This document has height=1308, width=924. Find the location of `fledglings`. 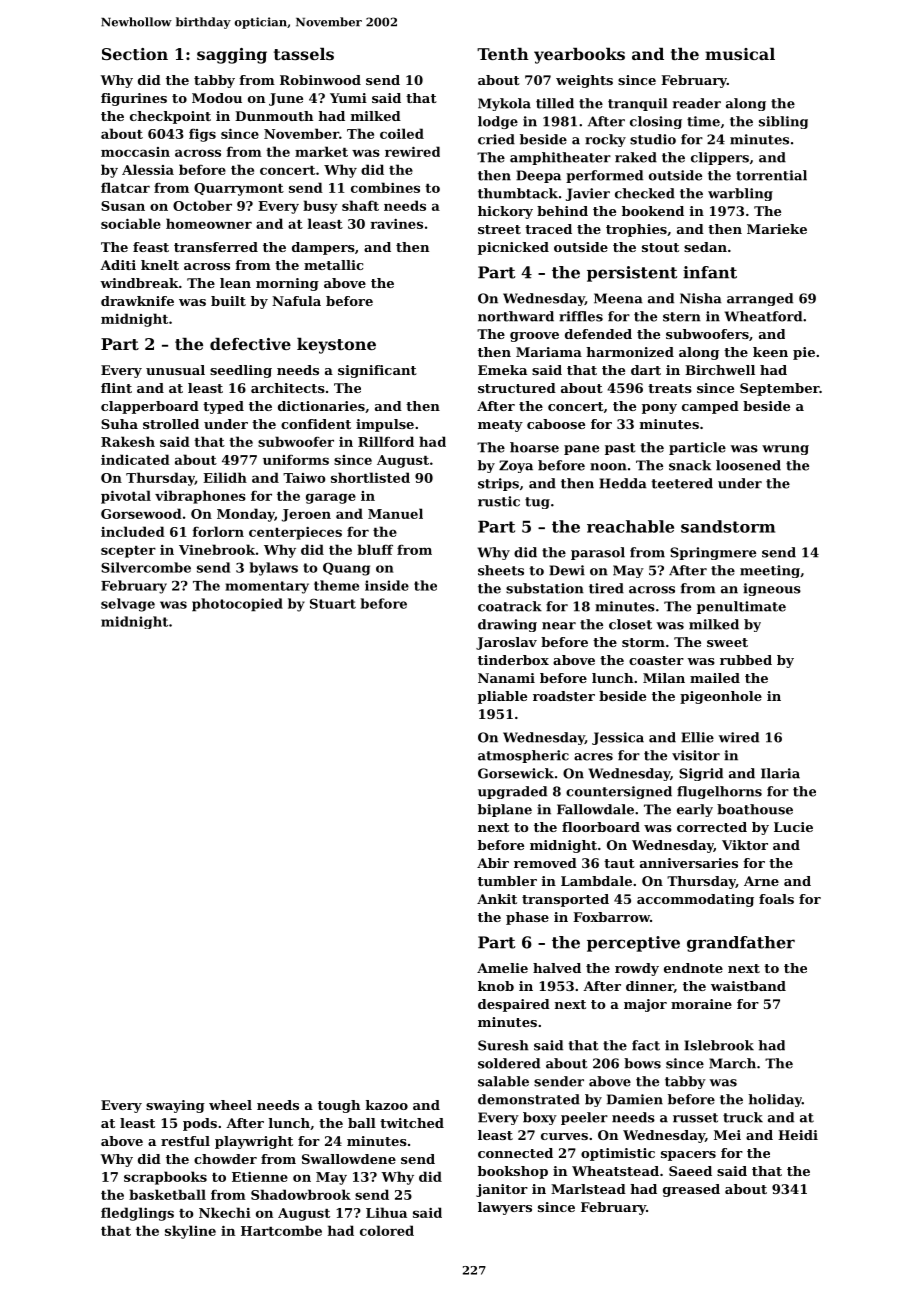

fledglings is located at coordinates (137, 1214).
